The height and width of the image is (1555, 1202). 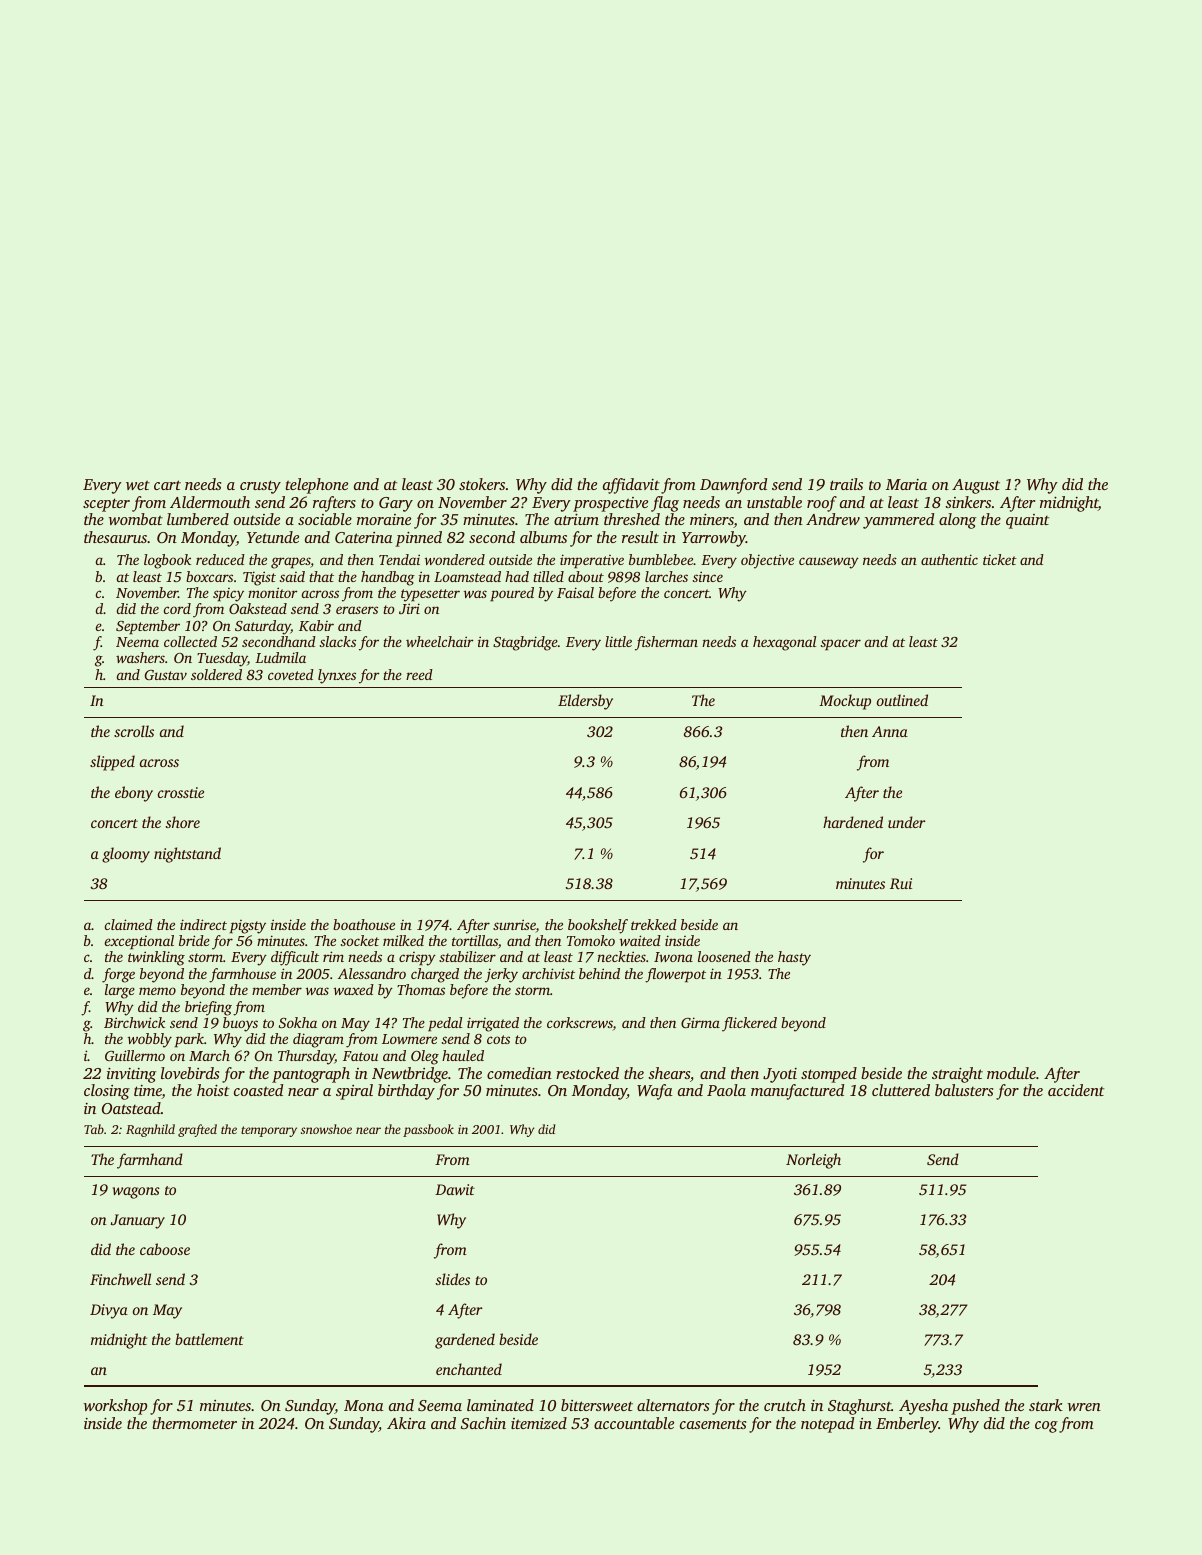 What do you see at coordinates (273, 537) in the image?
I see `Yetunde` at bounding box center [273, 537].
